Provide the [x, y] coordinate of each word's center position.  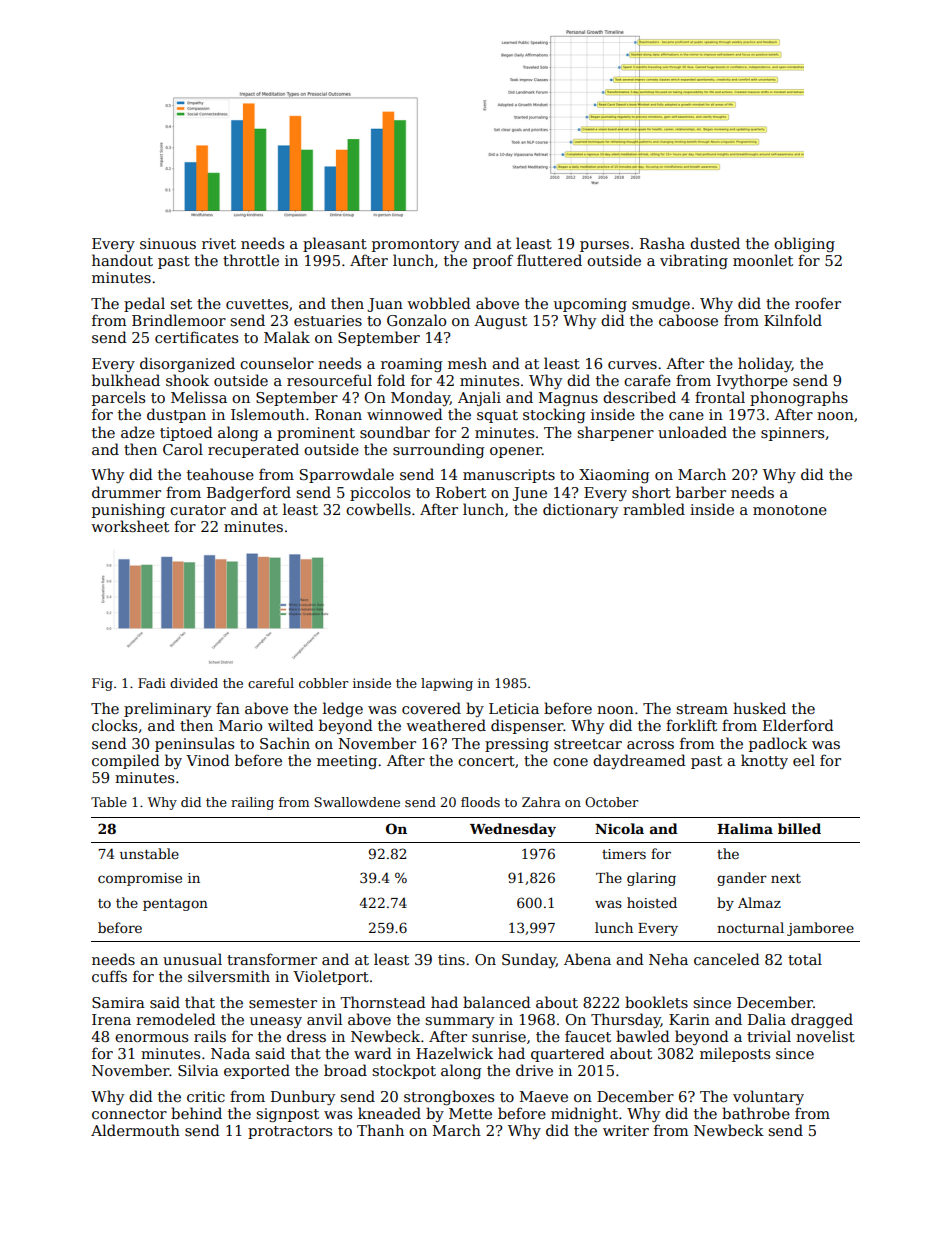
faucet [588, 1036]
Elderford [798, 725]
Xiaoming [614, 476]
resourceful [329, 380]
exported [257, 1071]
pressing [517, 745]
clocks [114, 725]
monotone [790, 510]
